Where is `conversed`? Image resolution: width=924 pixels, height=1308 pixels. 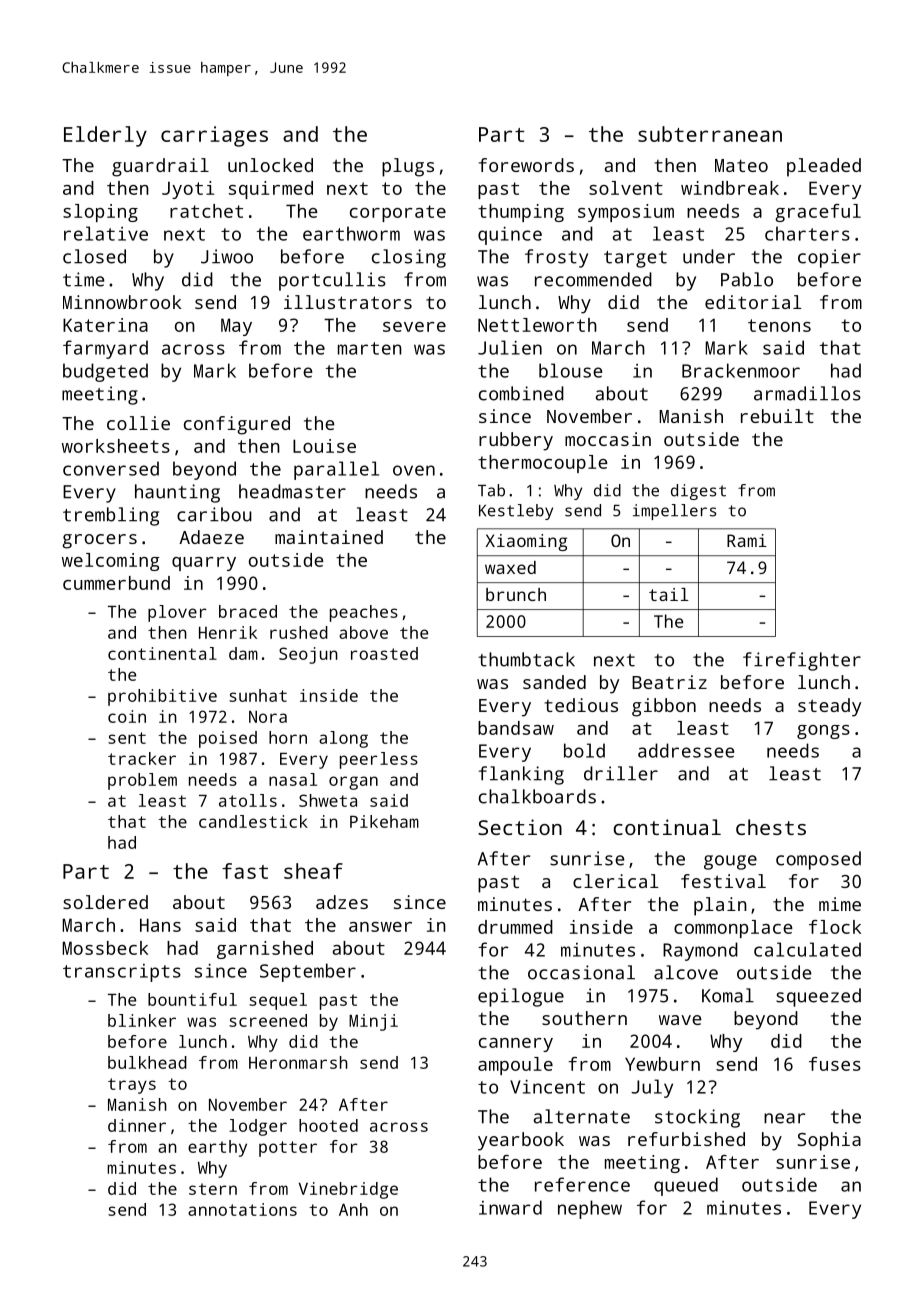 conversed is located at coordinates (111, 468).
